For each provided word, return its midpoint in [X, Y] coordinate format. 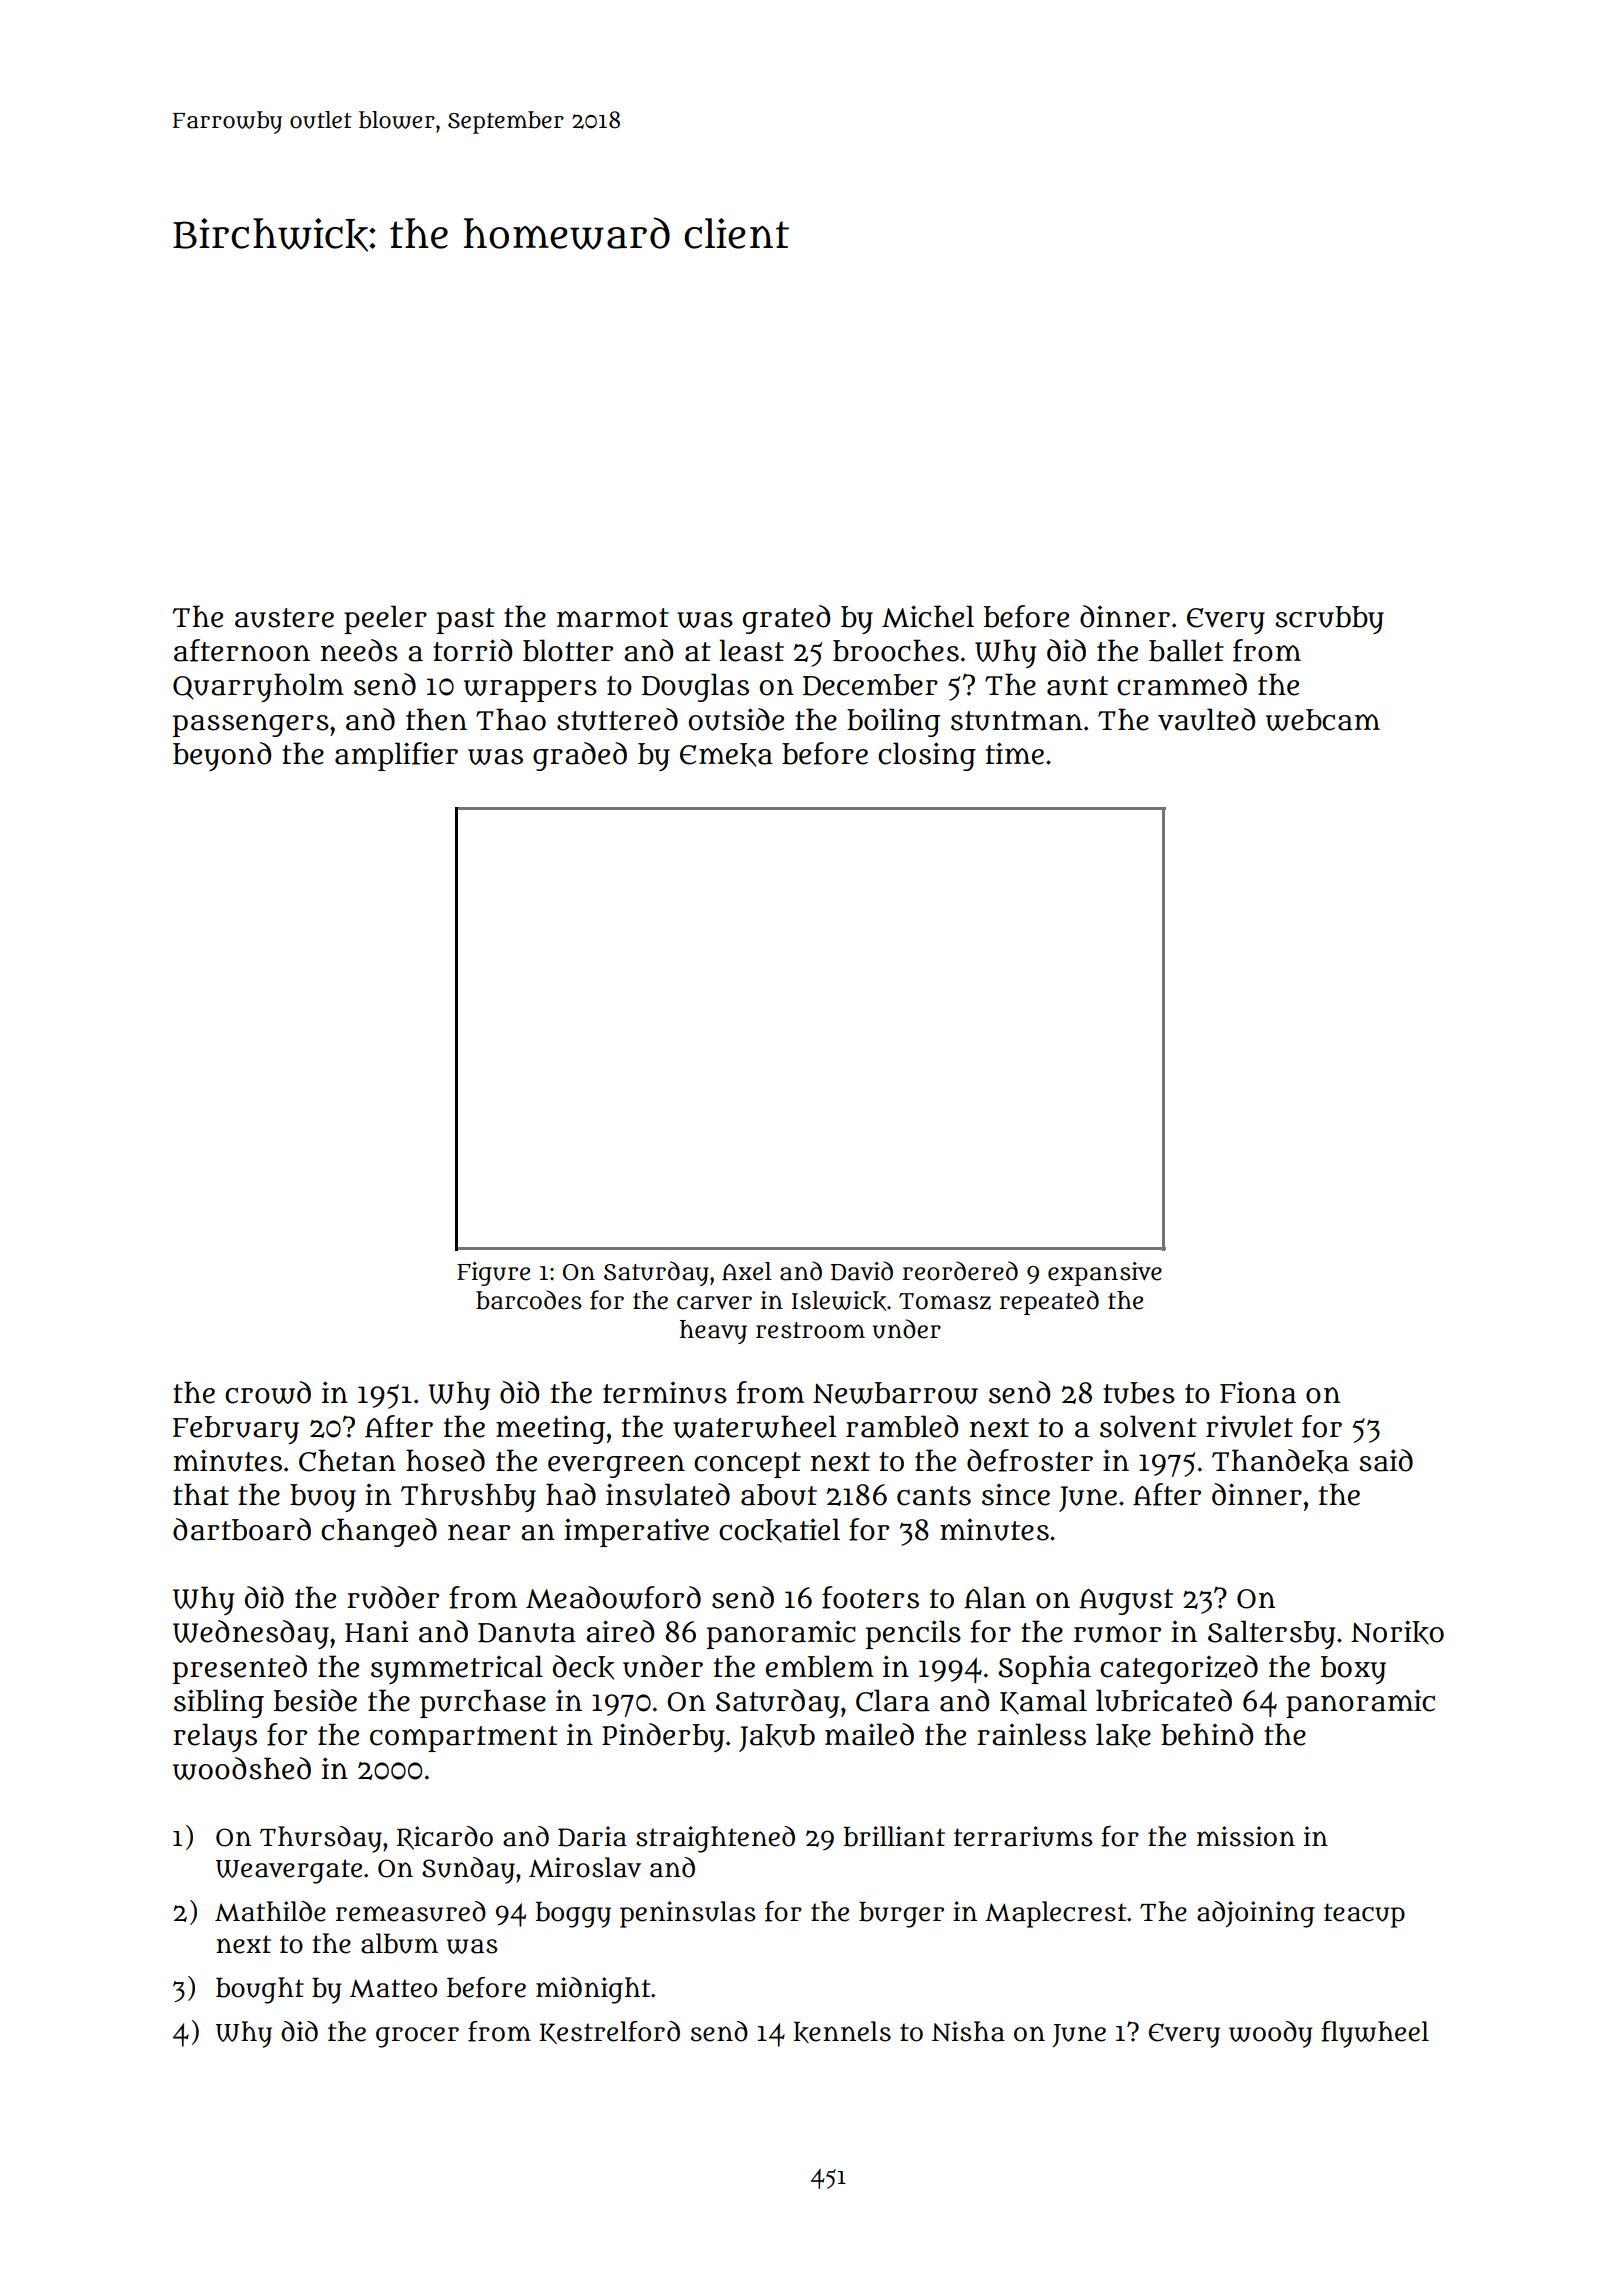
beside [315, 1700]
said [1386, 1460]
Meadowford [613, 1597]
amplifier [396, 756]
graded [580, 756]
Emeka [726, 755]
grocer [417, 2037]
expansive [1105, 1274]
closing [927, 756]
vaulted [1206, 719]
